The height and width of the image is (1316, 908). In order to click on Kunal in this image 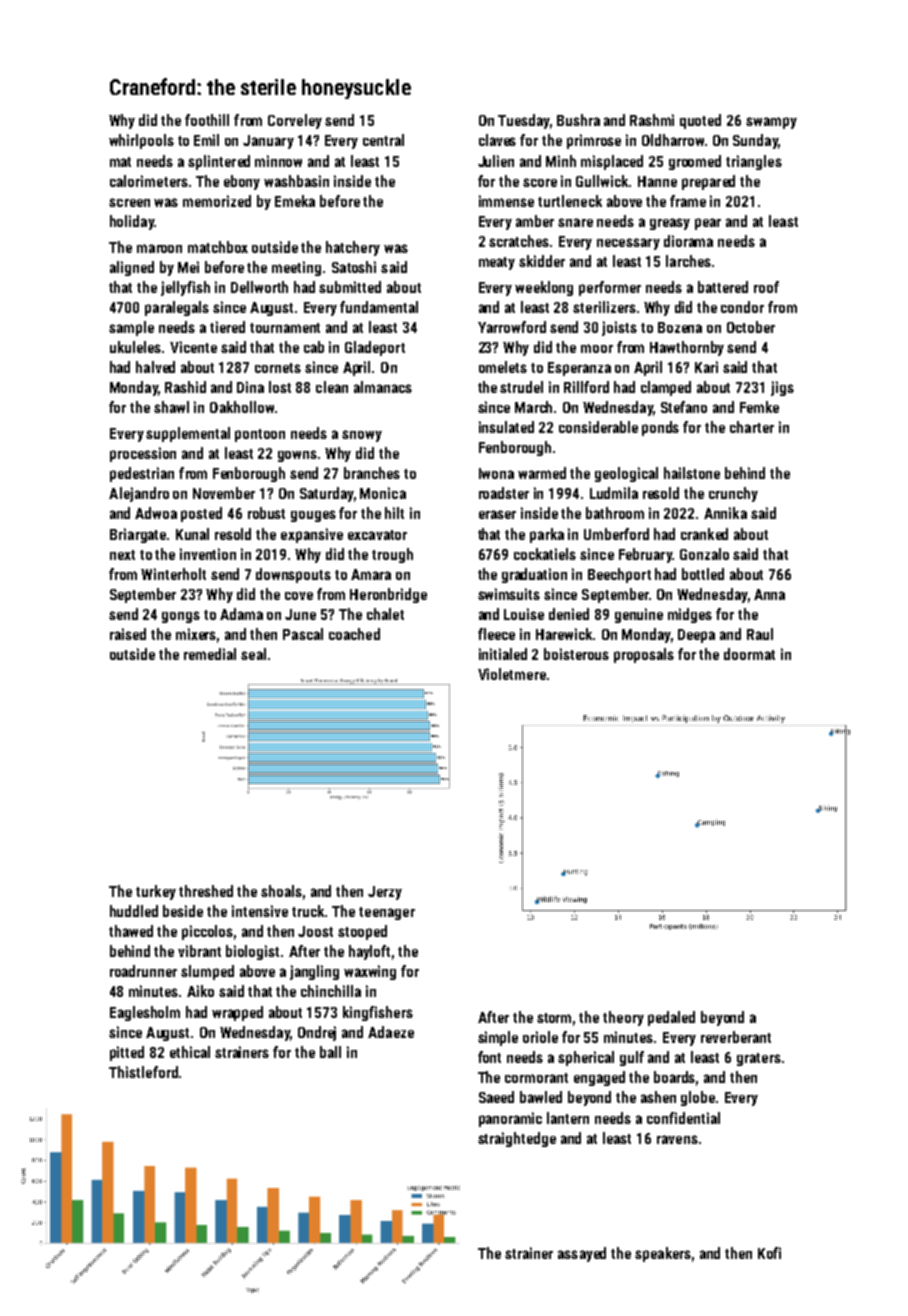, I will do `click(192, 534)`.
